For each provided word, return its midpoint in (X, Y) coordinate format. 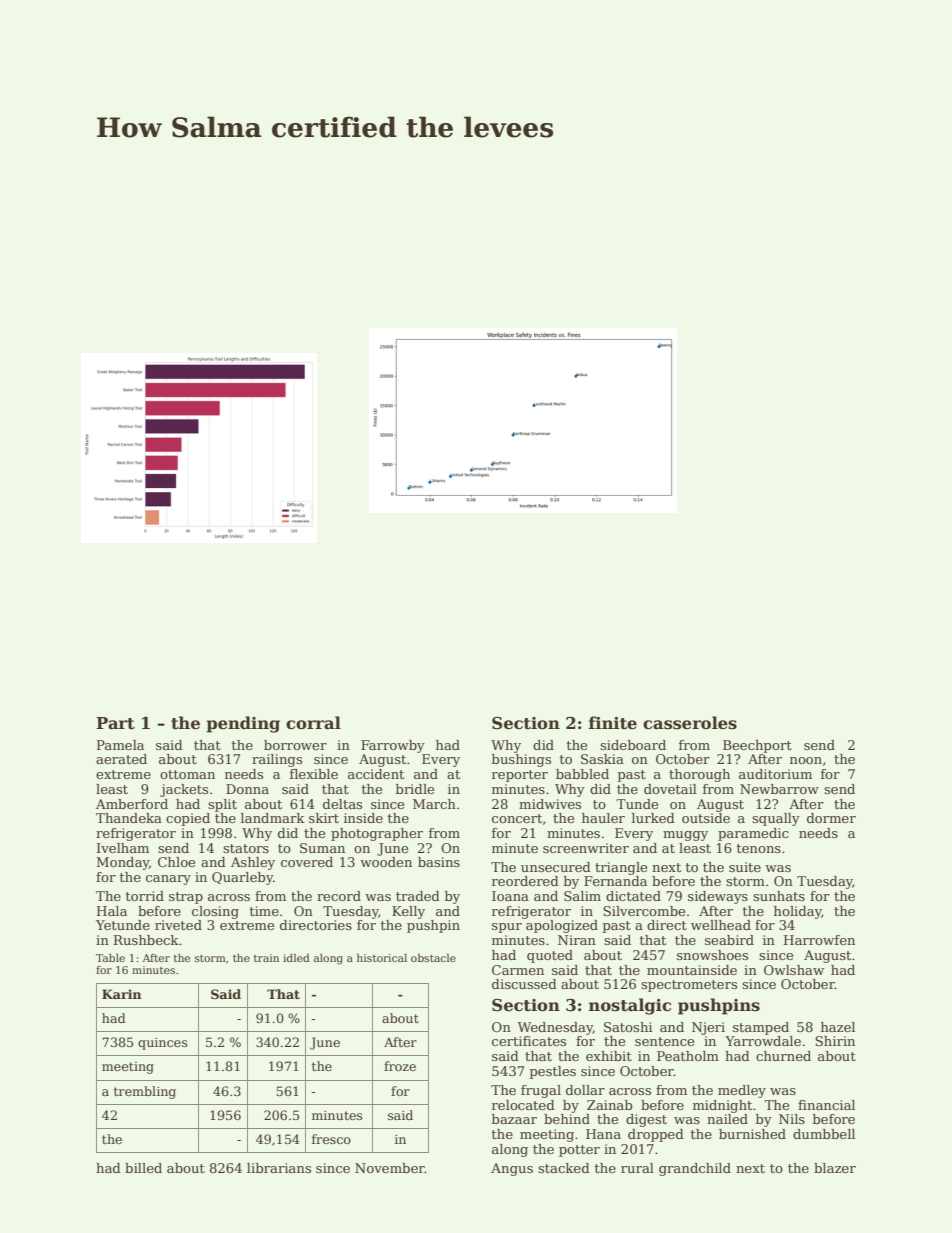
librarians (279, 1168)
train (266, 958)
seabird (729, 940)
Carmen (518, 970)
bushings (521, 760)
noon (806, 760)
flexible (314, 774)
